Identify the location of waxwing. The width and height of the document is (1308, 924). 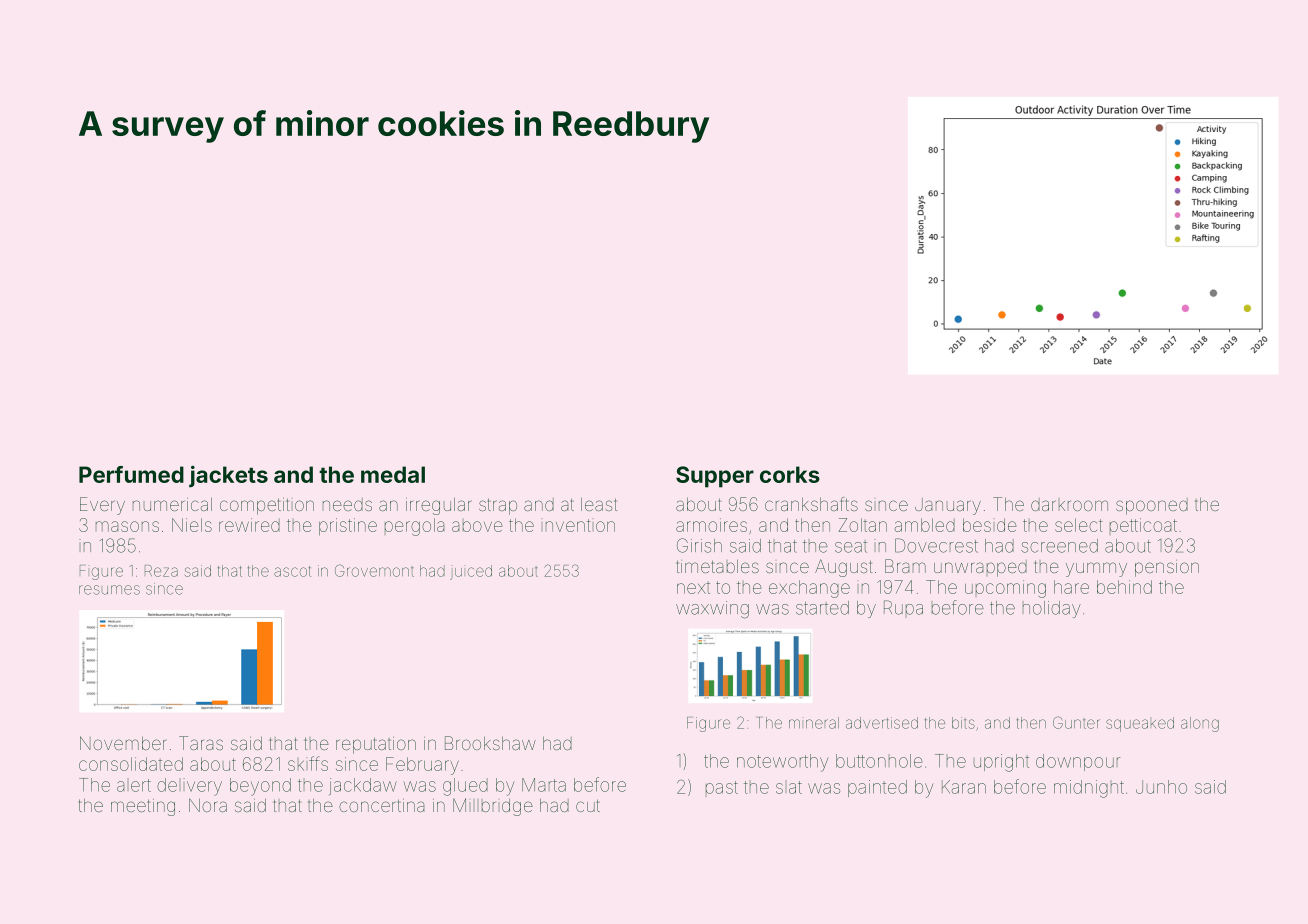
(712, 609).
